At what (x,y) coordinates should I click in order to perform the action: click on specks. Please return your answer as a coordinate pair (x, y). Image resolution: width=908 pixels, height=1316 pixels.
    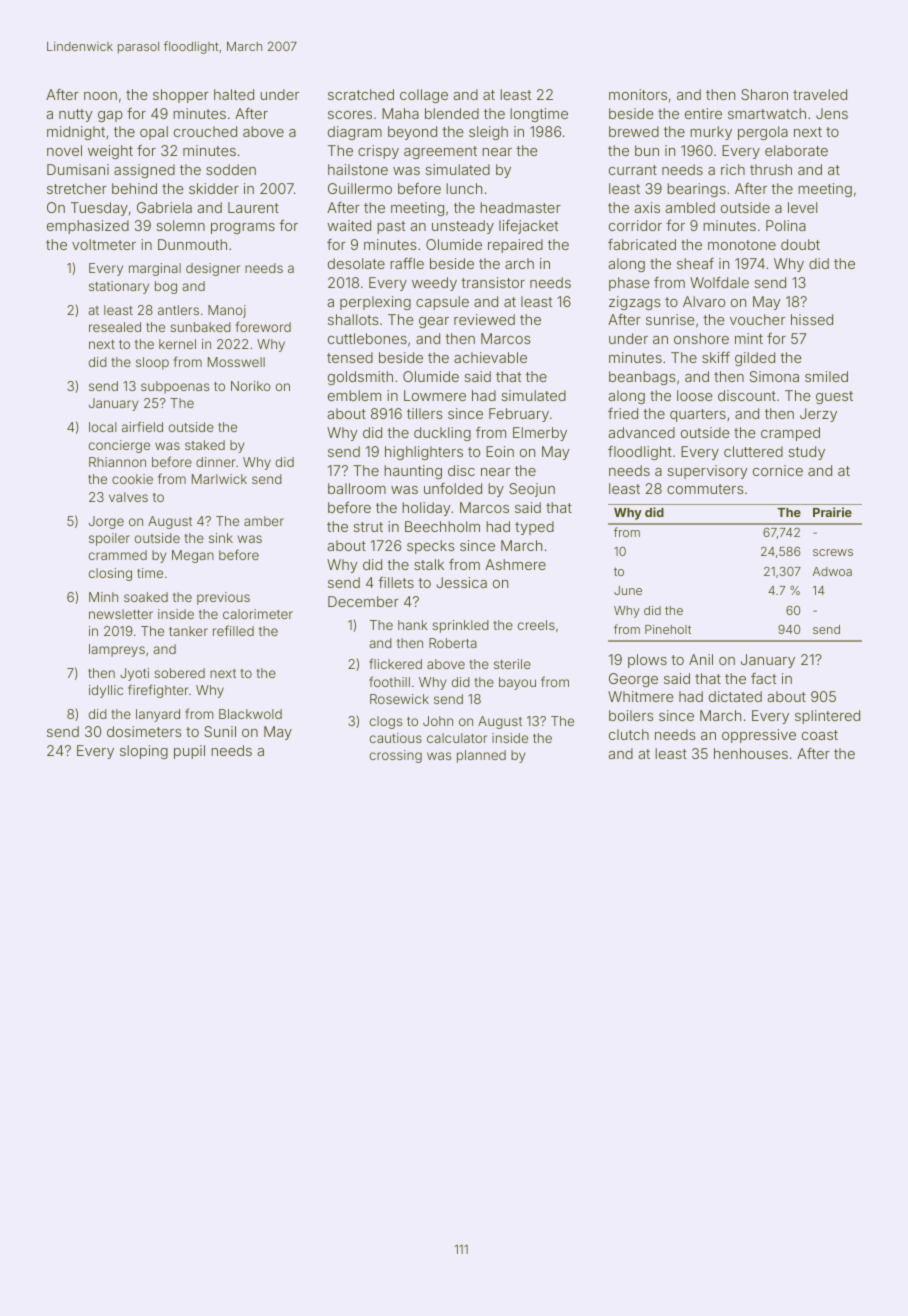
    Looking at the image, I should click on (431, 547).
